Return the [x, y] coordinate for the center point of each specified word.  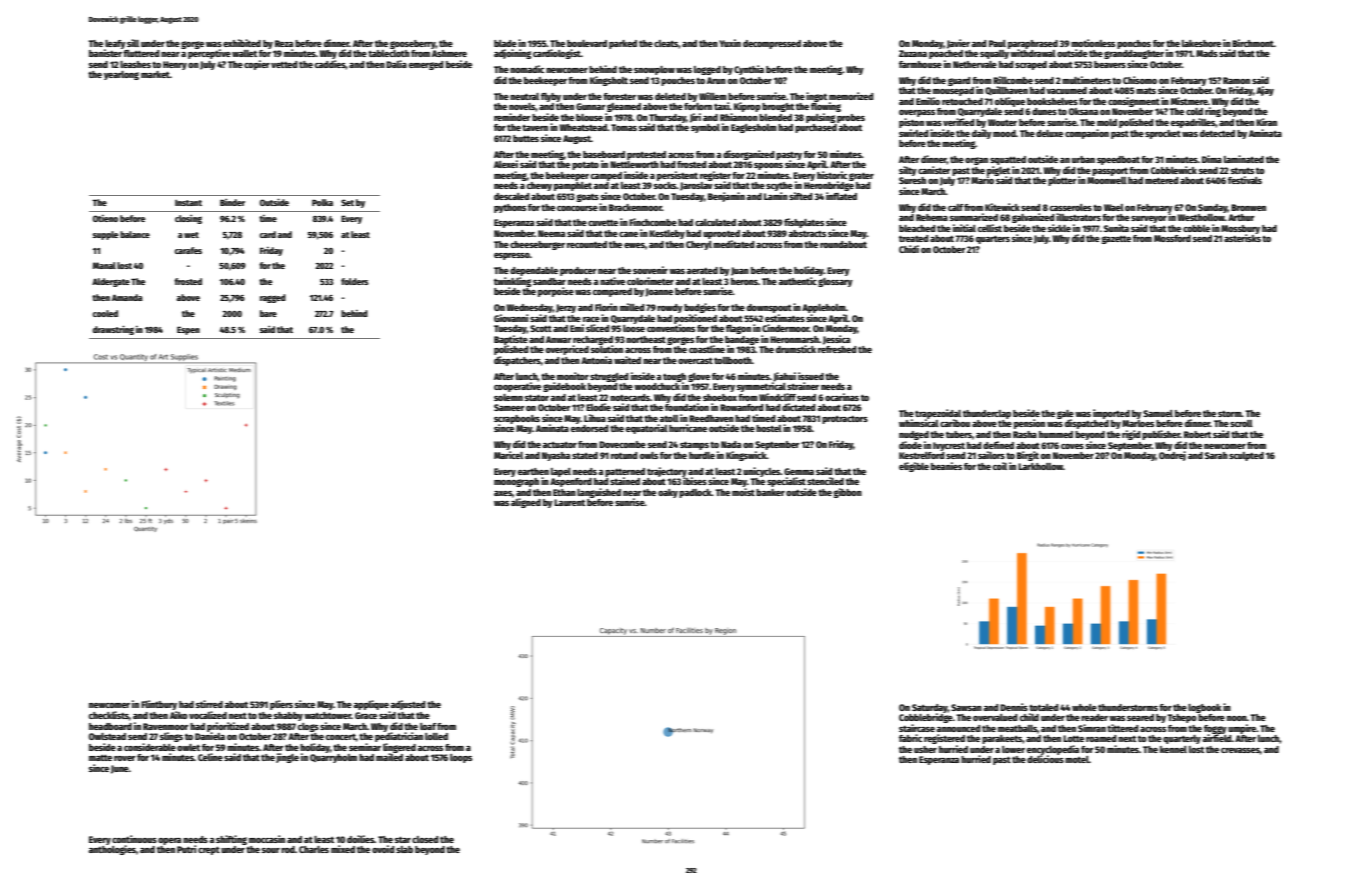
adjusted [407, 705]
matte [100, 757]
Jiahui [784, 377]
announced [958, 728]
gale [1065, 414]
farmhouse [920, 64]
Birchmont [1253, 43]
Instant [188, 203]
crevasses [1240, 750]
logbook [1205, 708]
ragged [273, 298]
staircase [917, 728]
